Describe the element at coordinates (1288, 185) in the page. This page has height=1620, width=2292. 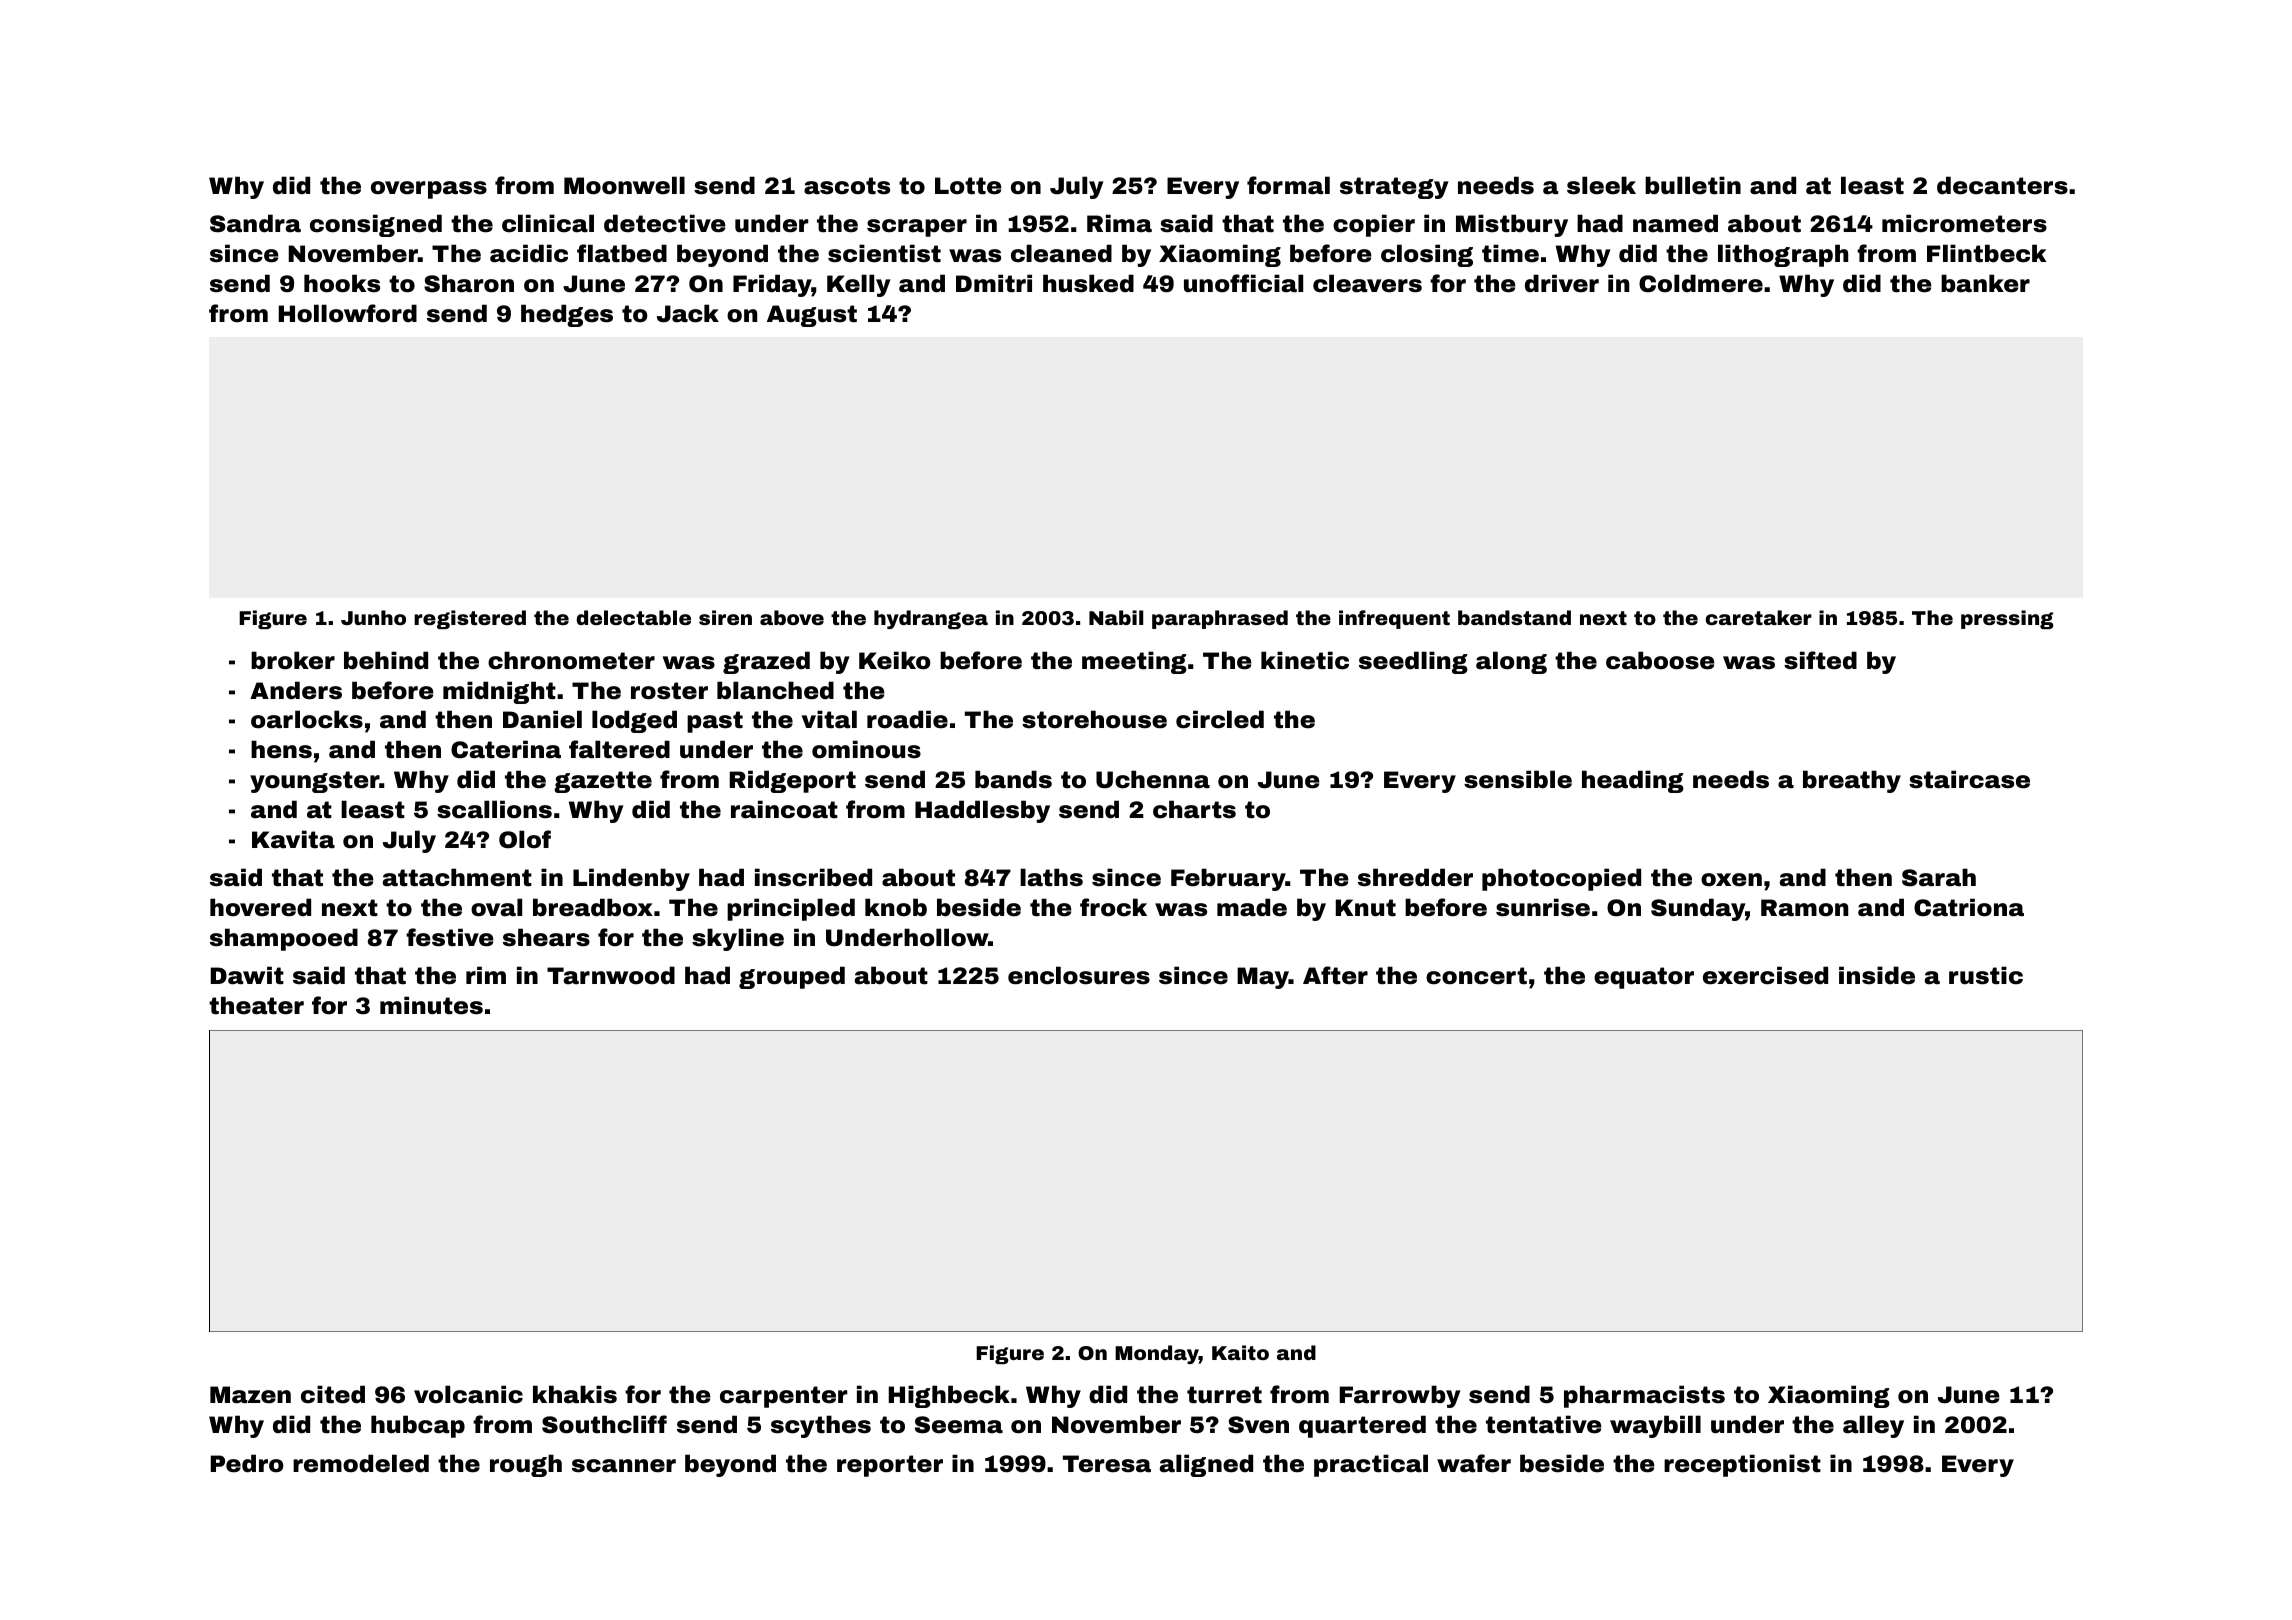
I see `formal` at that location.
